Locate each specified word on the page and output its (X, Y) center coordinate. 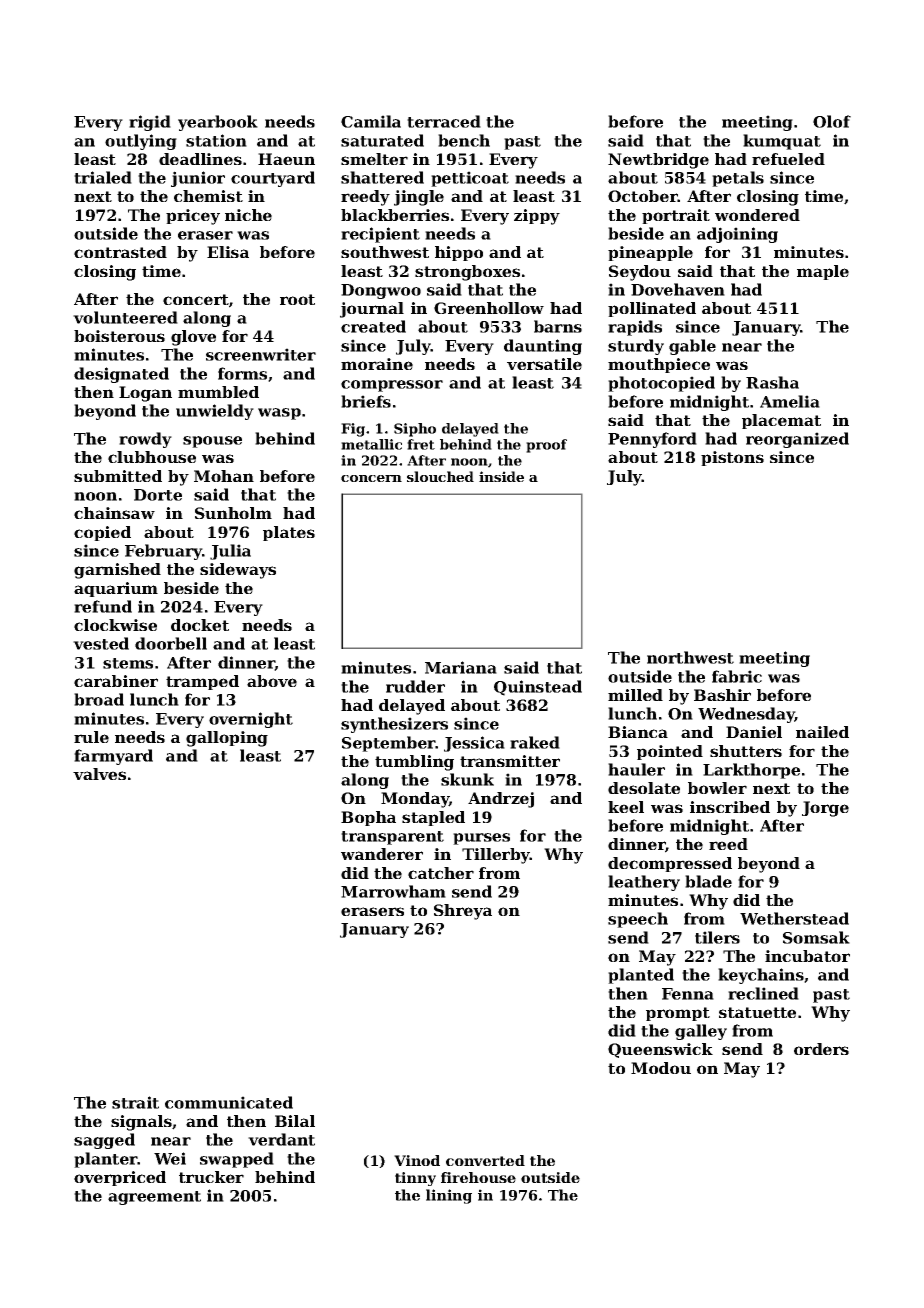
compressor (392, 386)
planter (106, 1160)
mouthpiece (659, 365)
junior (198, 179)
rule (91, 737)
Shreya (463, 912)
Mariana (461, 667)
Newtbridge (658, 161)
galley (701, 1032)
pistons (732, 458)
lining (449, 1196)
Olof (832, 121)
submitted (118, 476)
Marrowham (393, 891)
